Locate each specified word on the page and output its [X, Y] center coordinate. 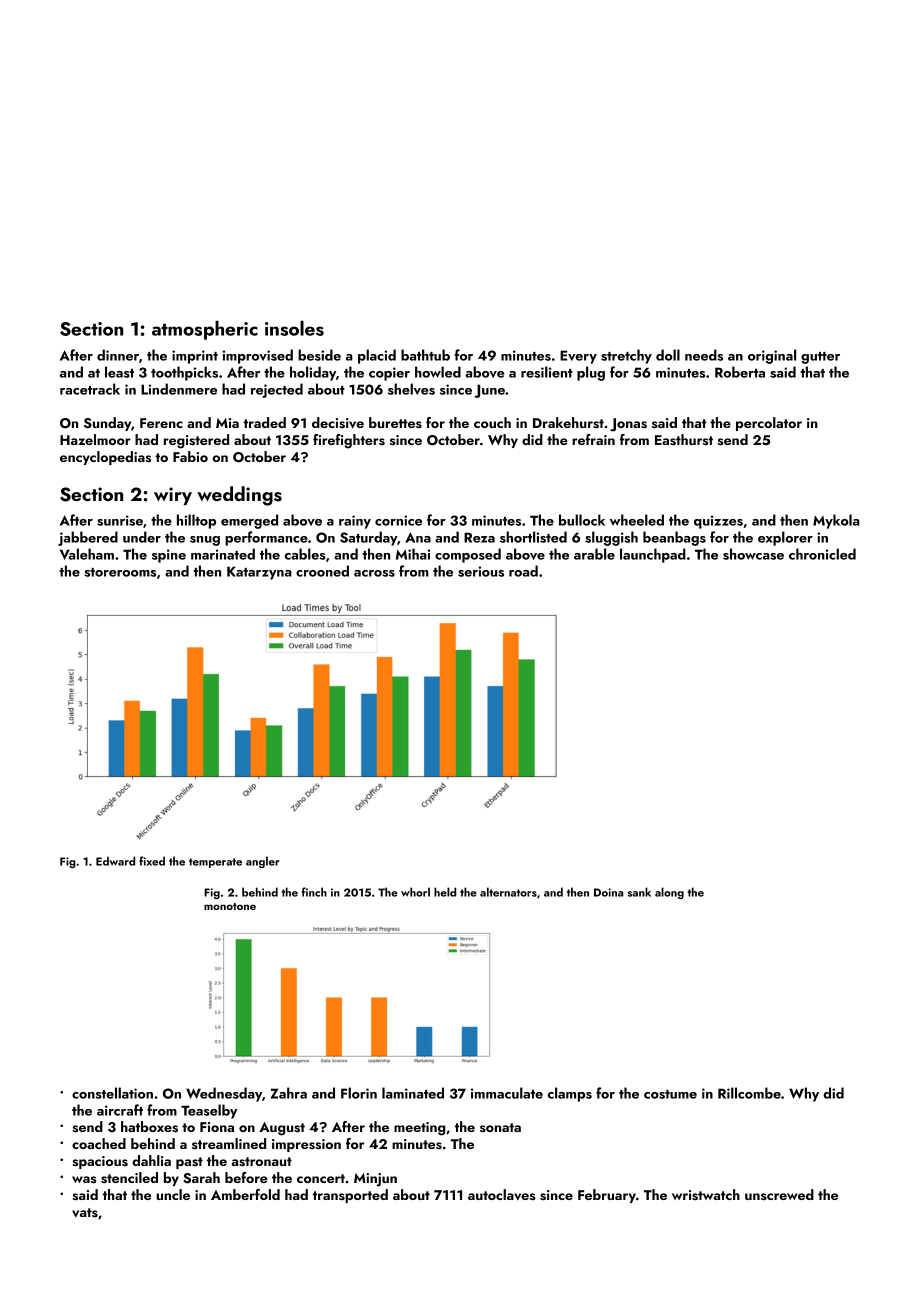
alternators [508, 892]
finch [314, 892]
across [374, 573]
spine [169, 556]
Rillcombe [749, 1093]
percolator [769, 424]
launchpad [653, 555]
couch [492, 422]
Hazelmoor [95, 439]
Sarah [201, 1178]
